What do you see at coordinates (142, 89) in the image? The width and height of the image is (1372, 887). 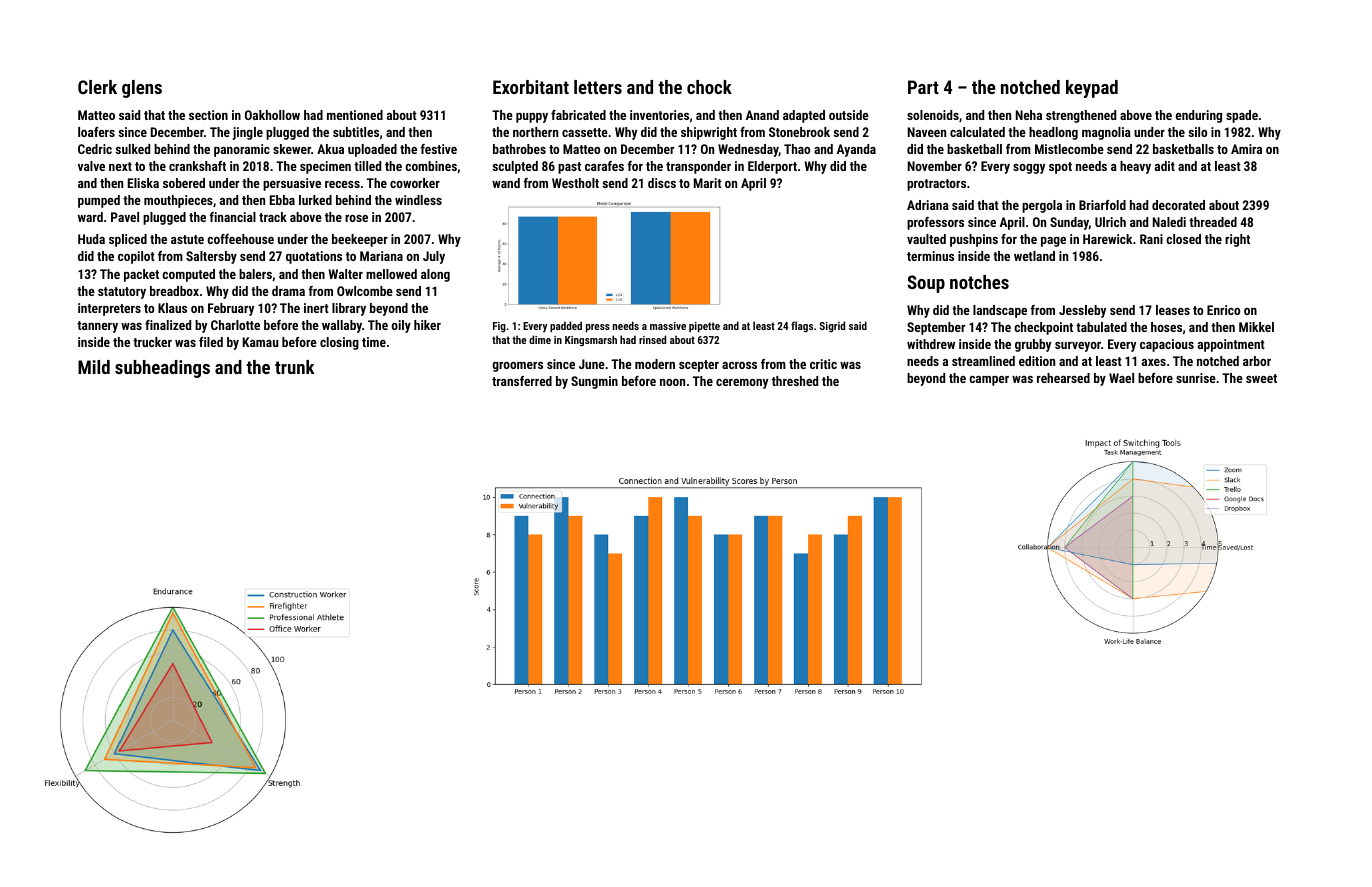 I see `glens` at bounding box center [142, 89].
